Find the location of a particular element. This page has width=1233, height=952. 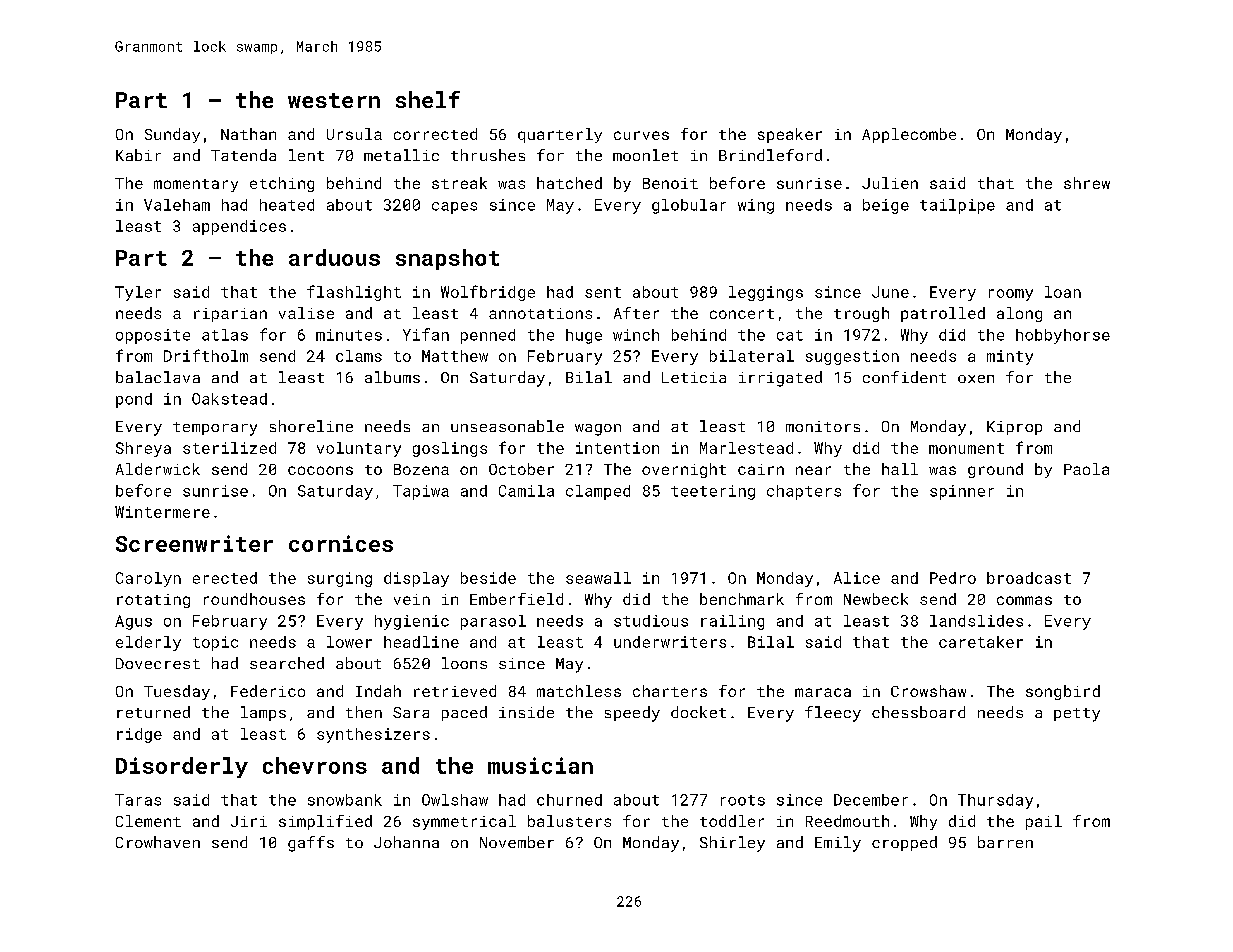

chapters is located at coordinates (804, 492).
